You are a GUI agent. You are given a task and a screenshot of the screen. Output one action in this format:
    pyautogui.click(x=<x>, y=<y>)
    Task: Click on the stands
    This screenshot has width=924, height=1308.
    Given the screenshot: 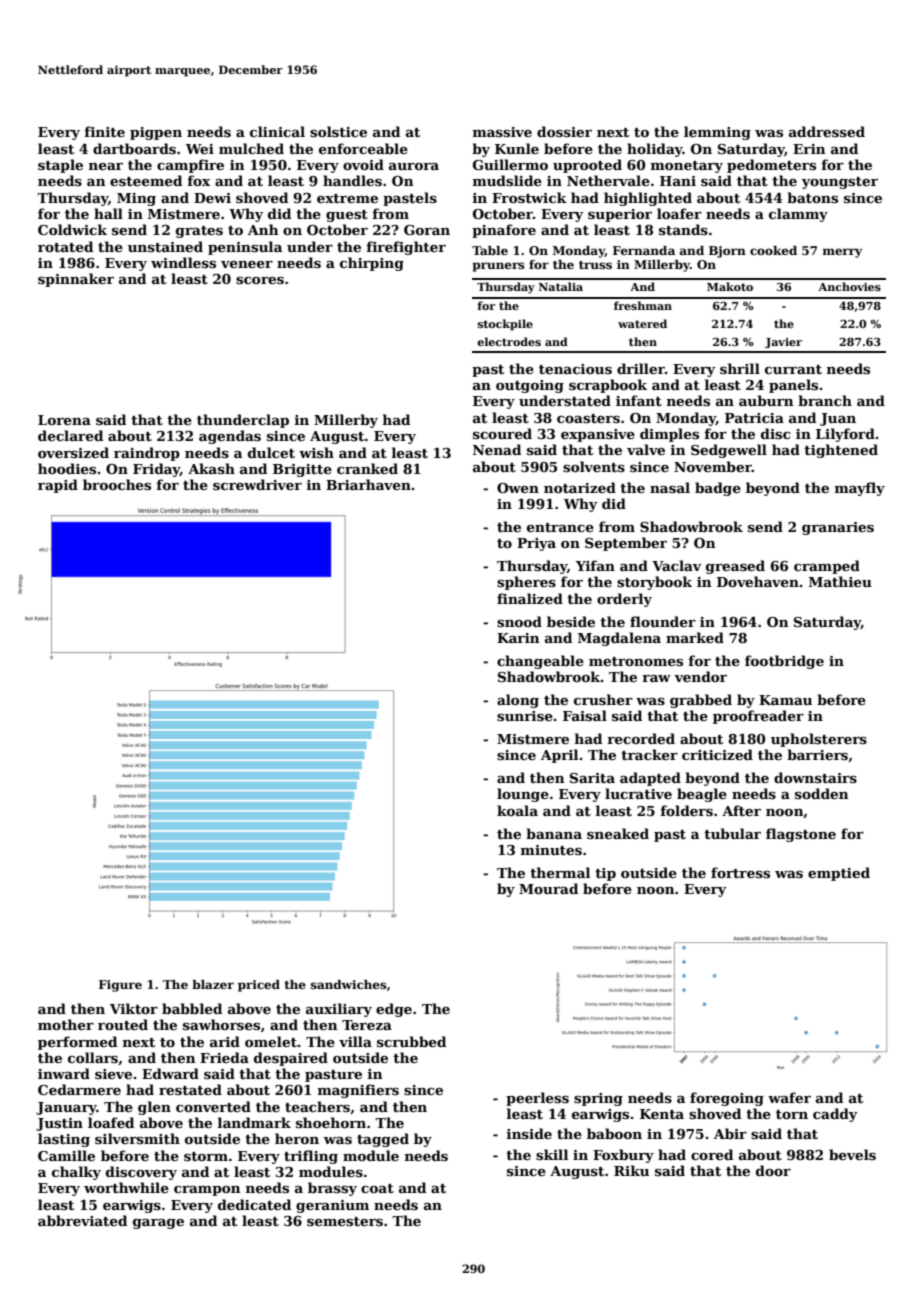 What is the action you would take?
    pyautogui.click(x=683, y=229)
